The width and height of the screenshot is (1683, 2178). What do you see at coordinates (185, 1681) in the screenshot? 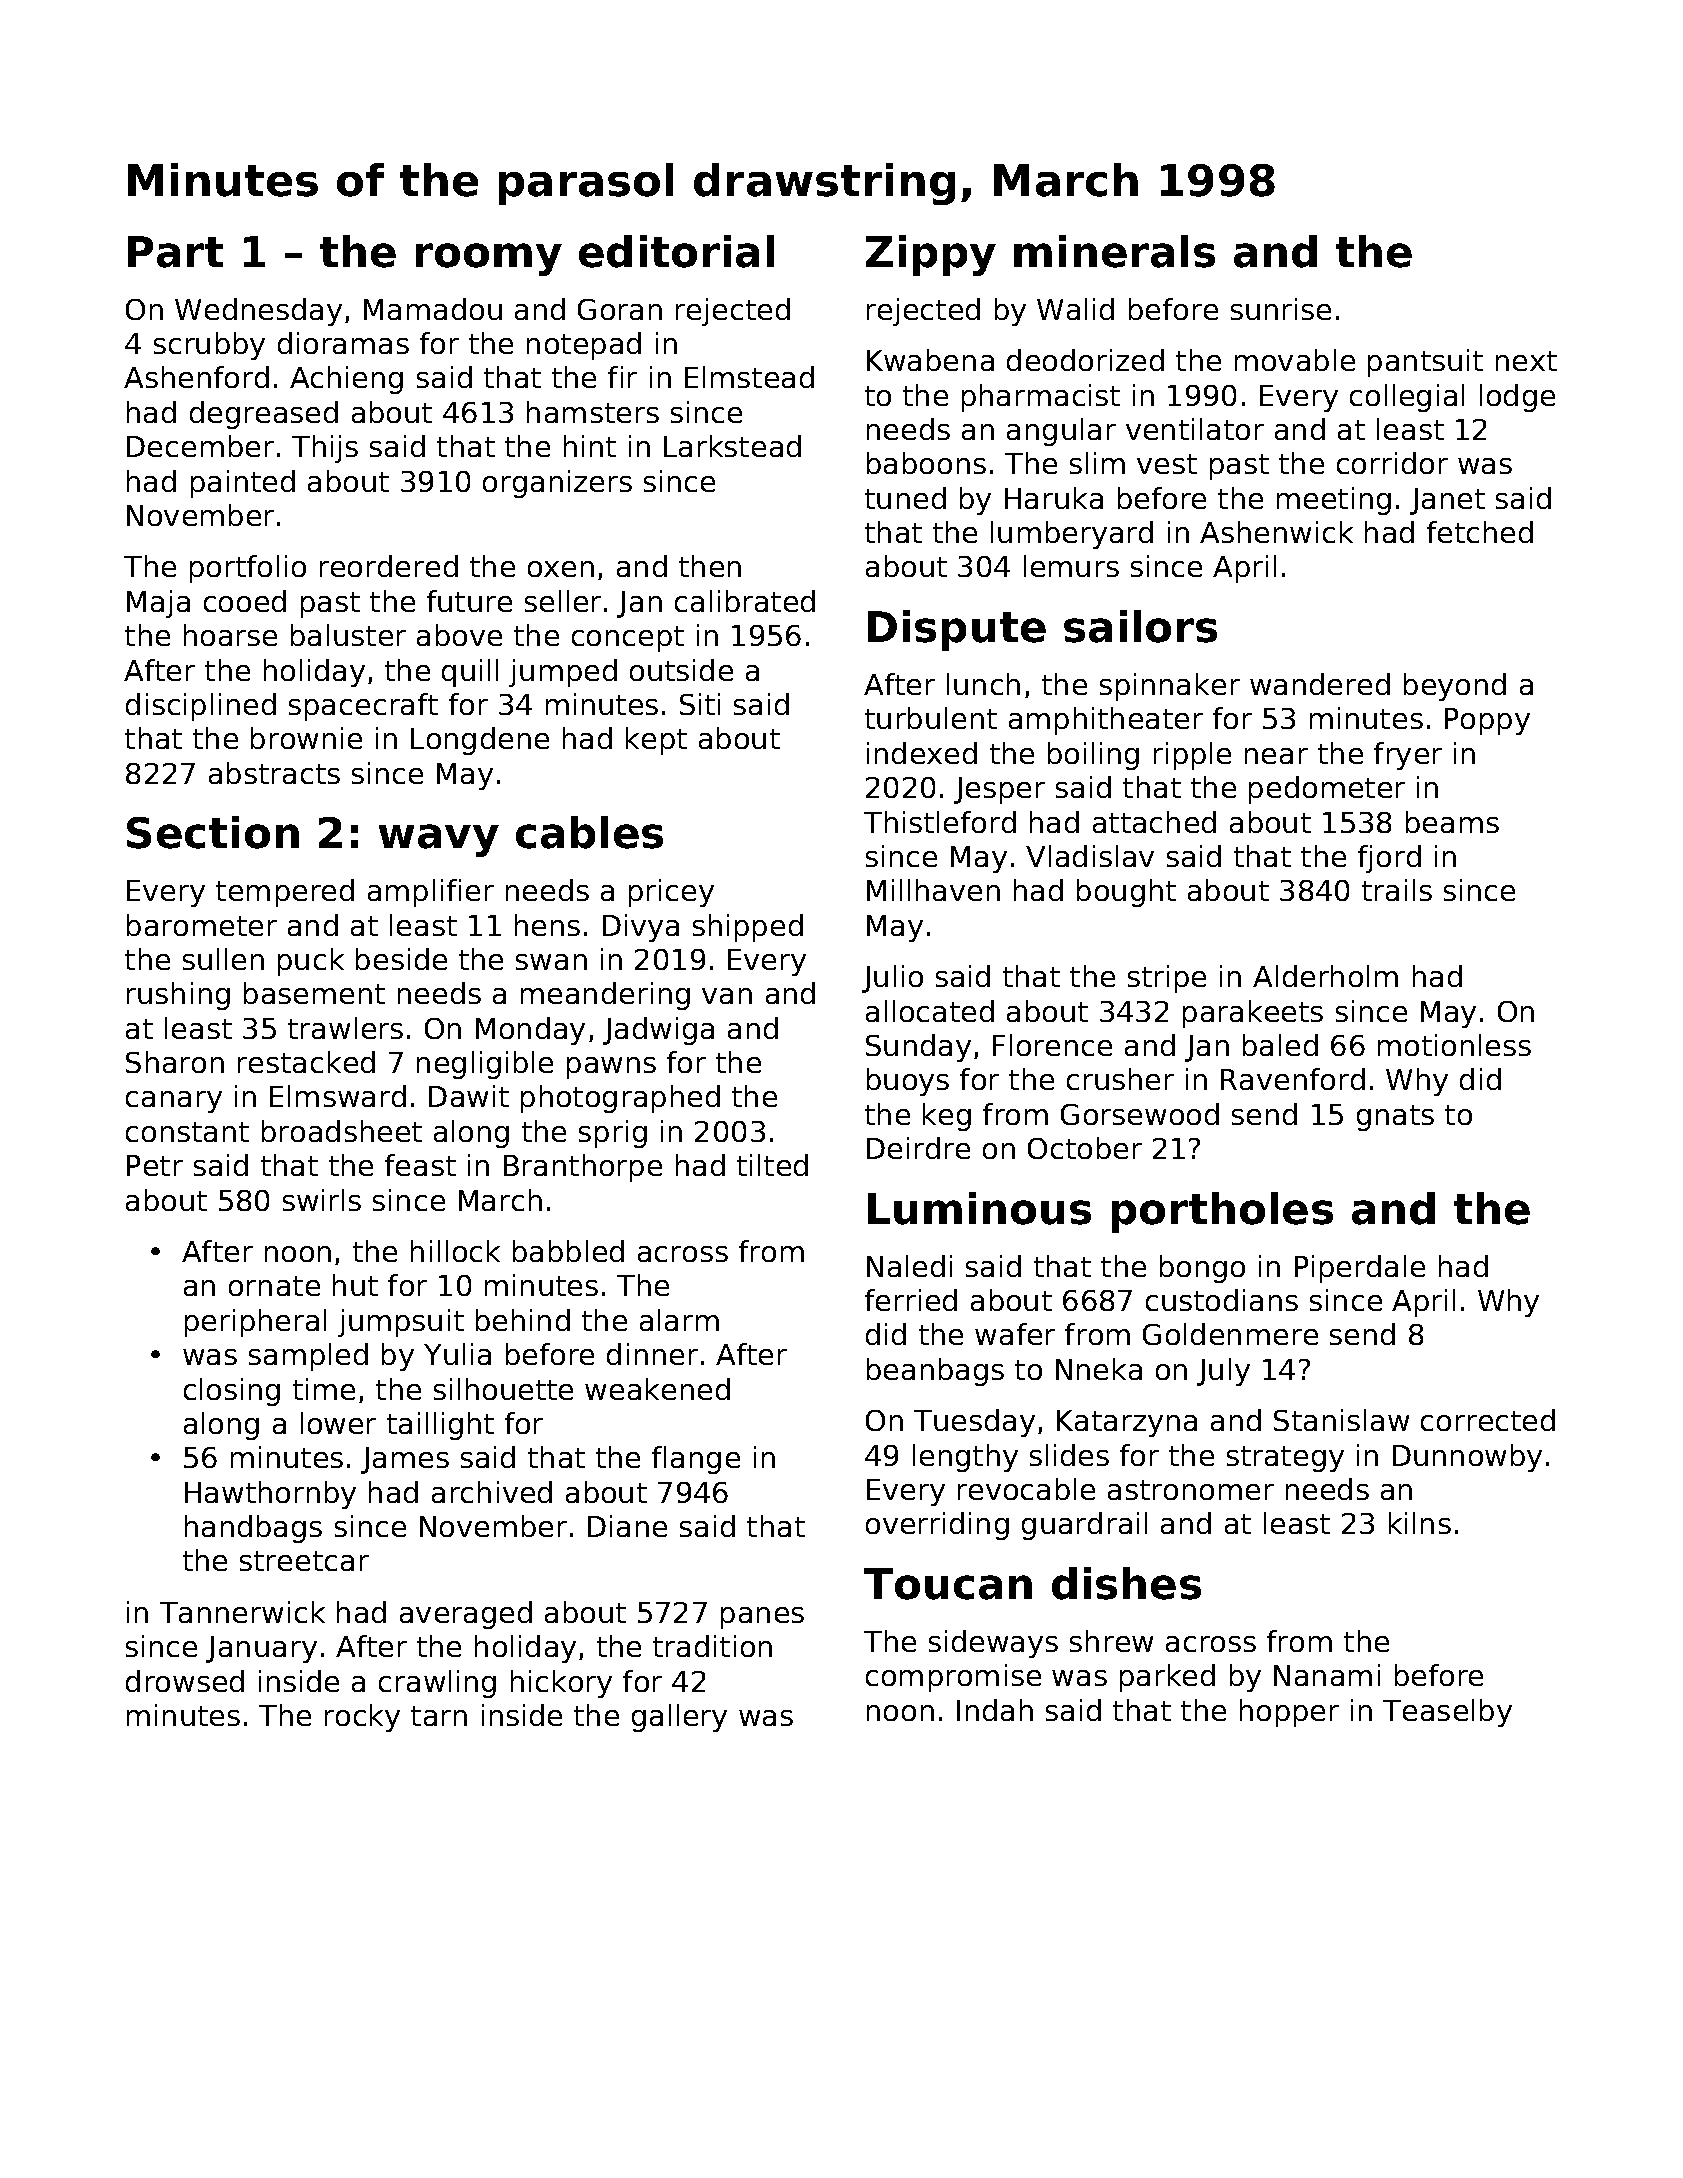
I see `drowsed` at bounding box center [185, 1681].
